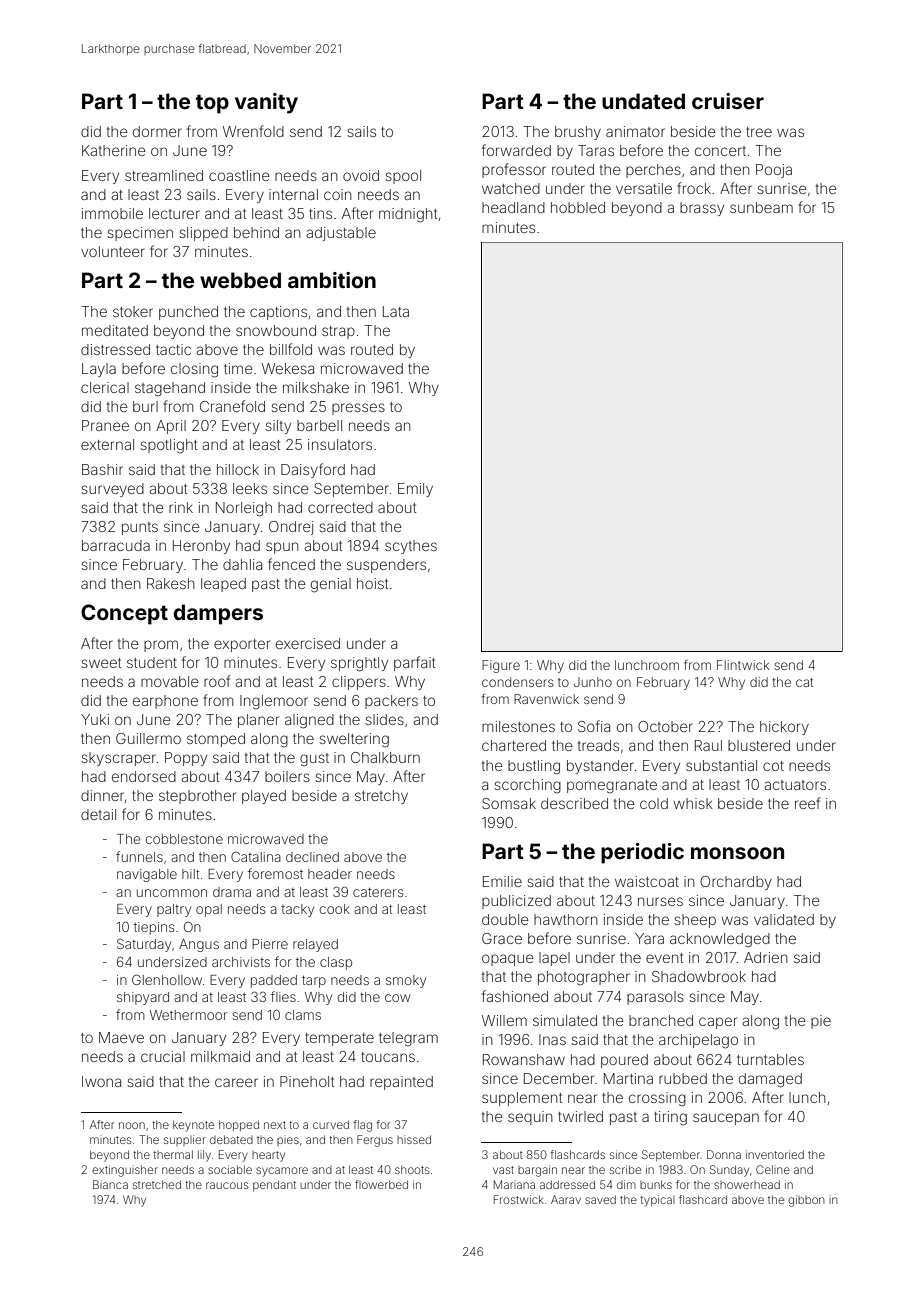  What do you see at coordinates (747, 1184) in the screenshot?
I see `showerhead` at bounding box center [747, 1184].
